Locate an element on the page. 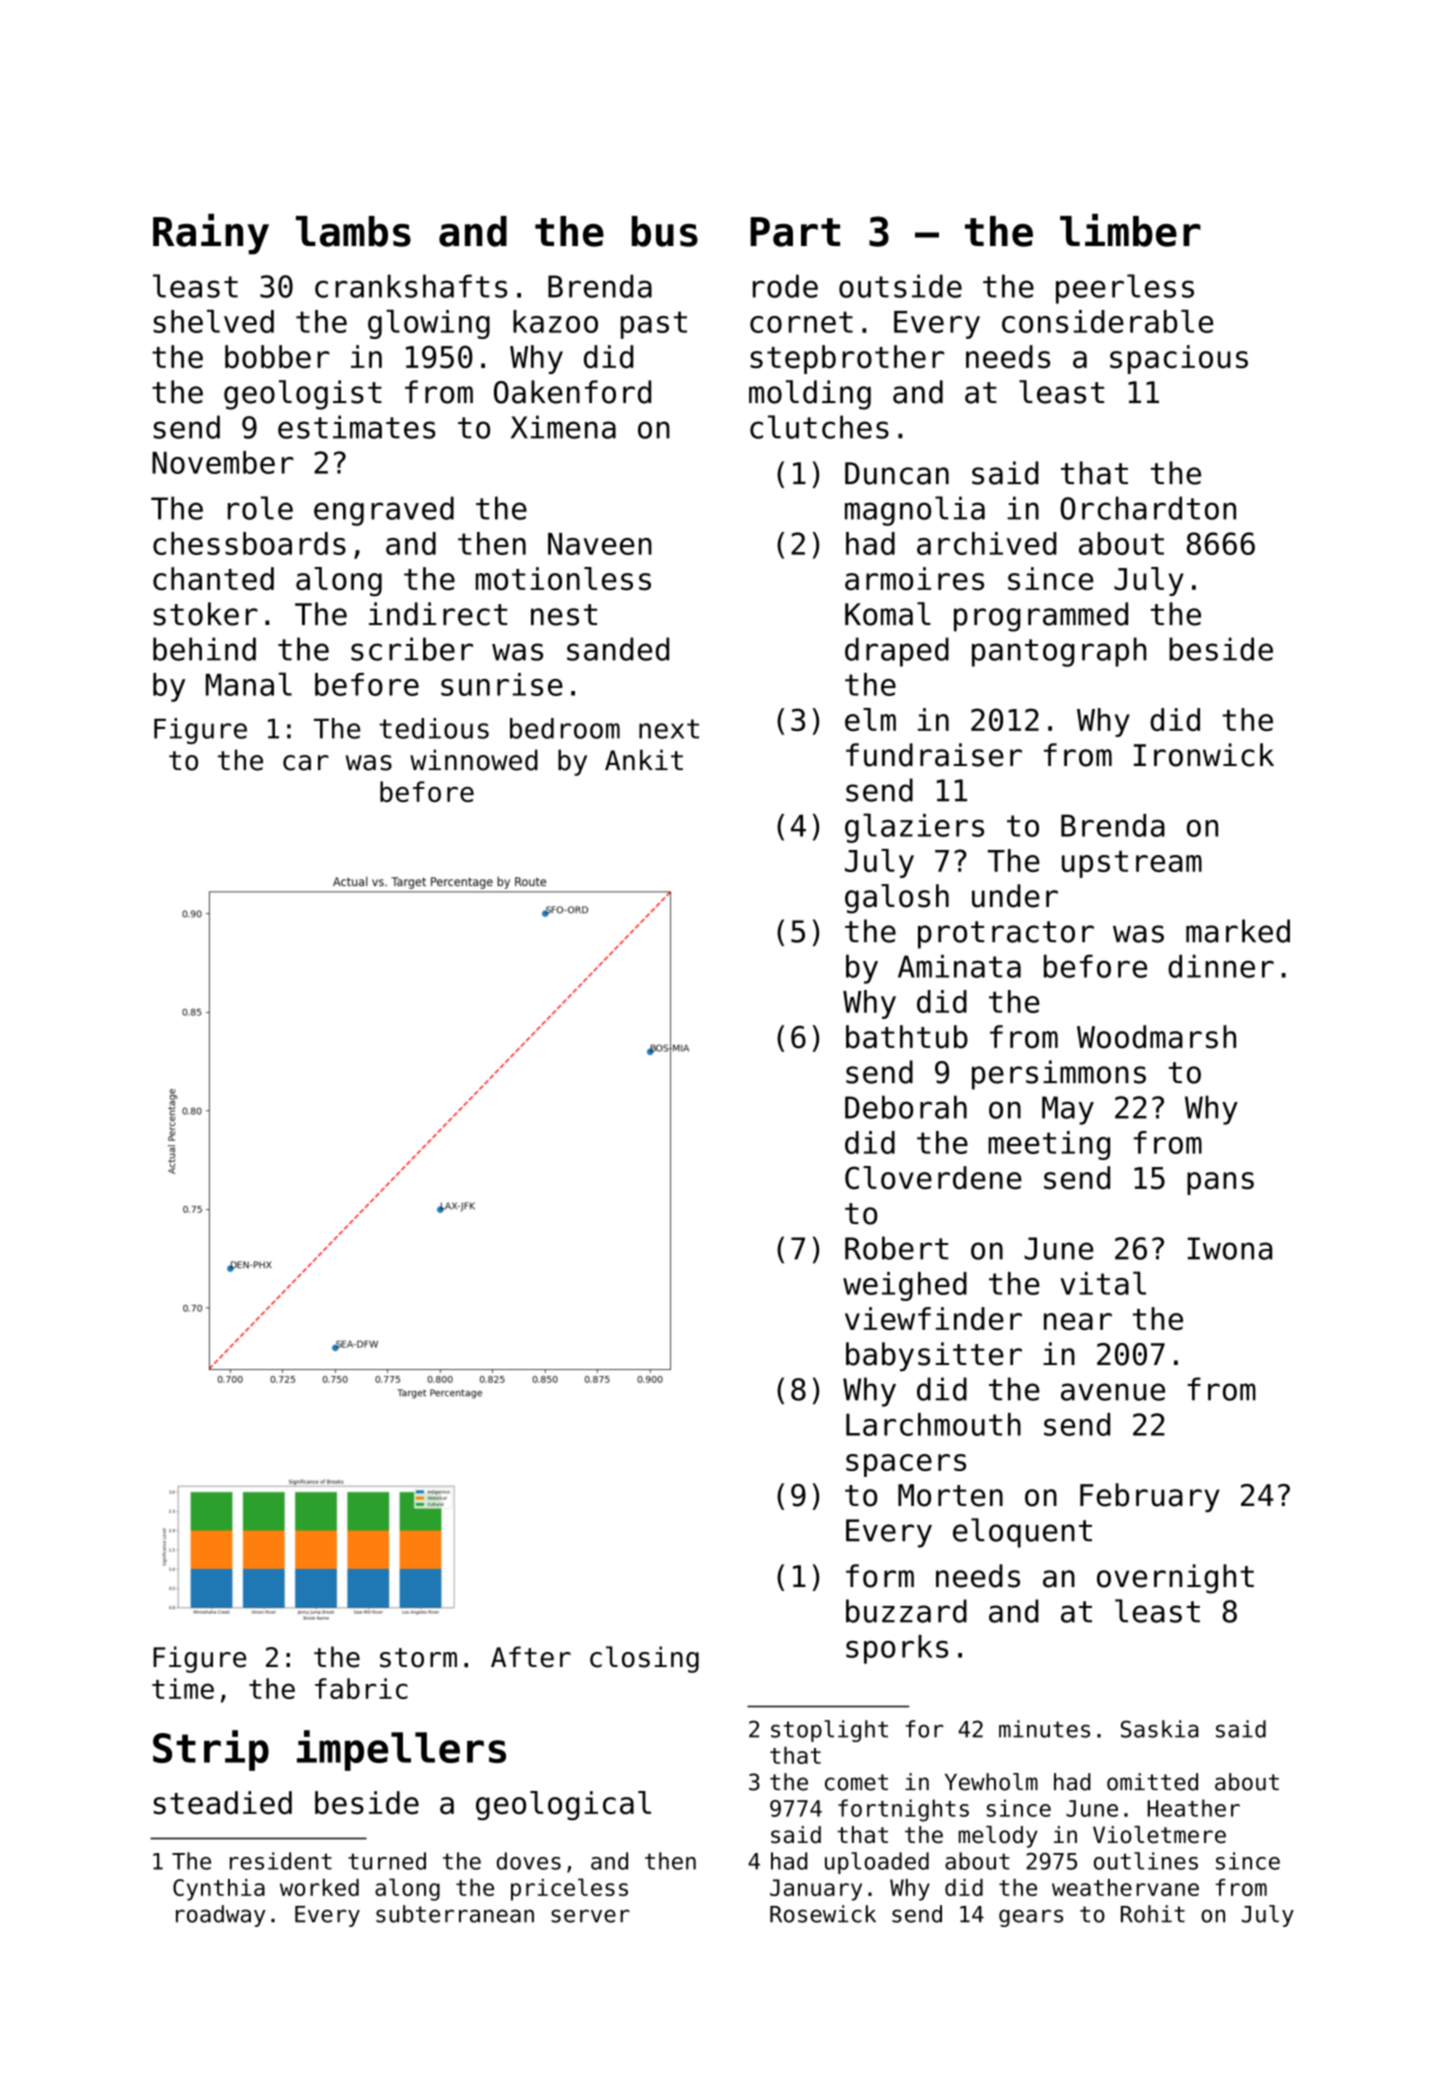  weighed is located at coordinates (905, 1286).
